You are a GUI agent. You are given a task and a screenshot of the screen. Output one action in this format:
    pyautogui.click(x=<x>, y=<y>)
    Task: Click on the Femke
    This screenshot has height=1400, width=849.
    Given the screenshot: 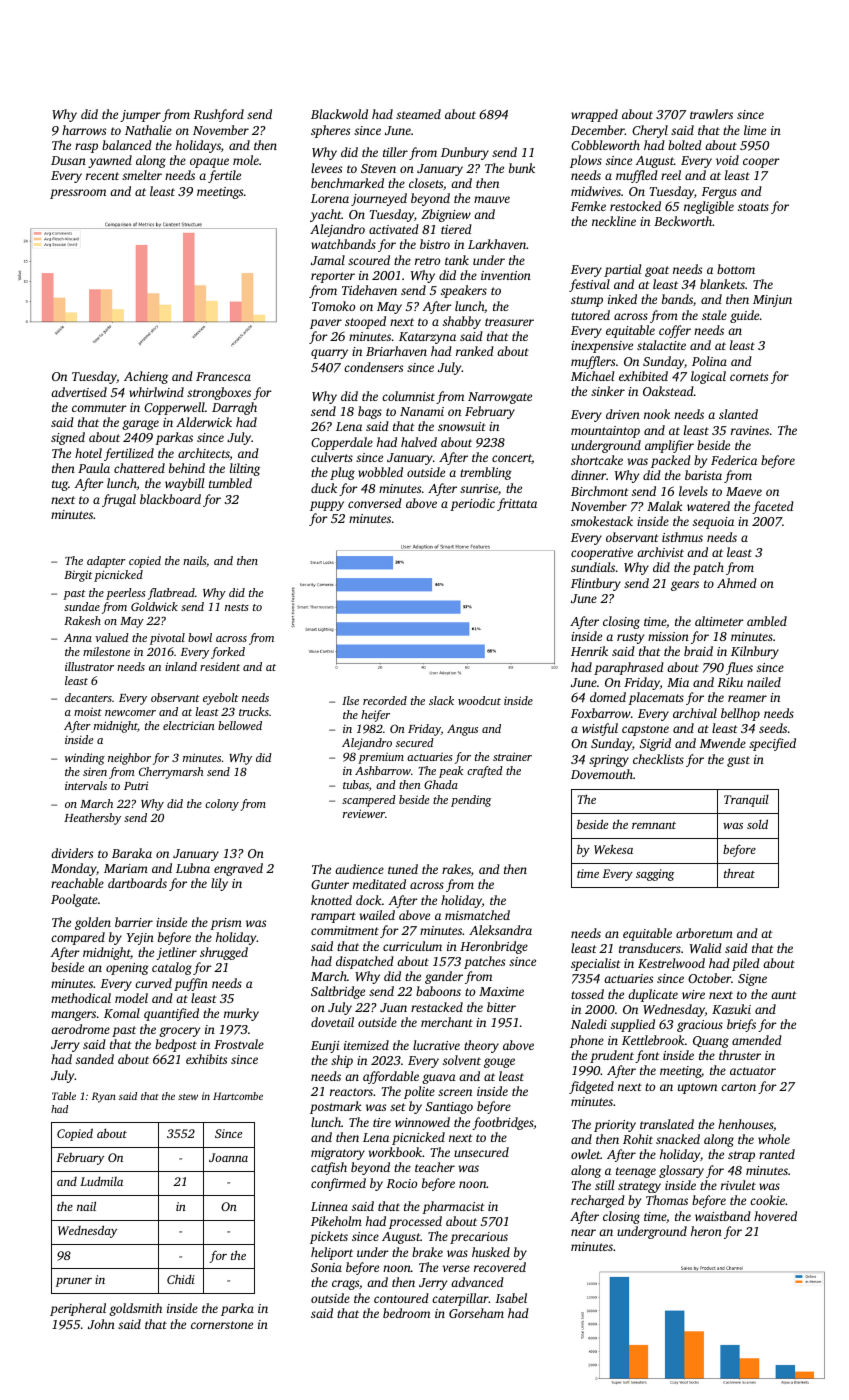 What is the action you would take?
    pyautogui.click(x=588, y=206)
